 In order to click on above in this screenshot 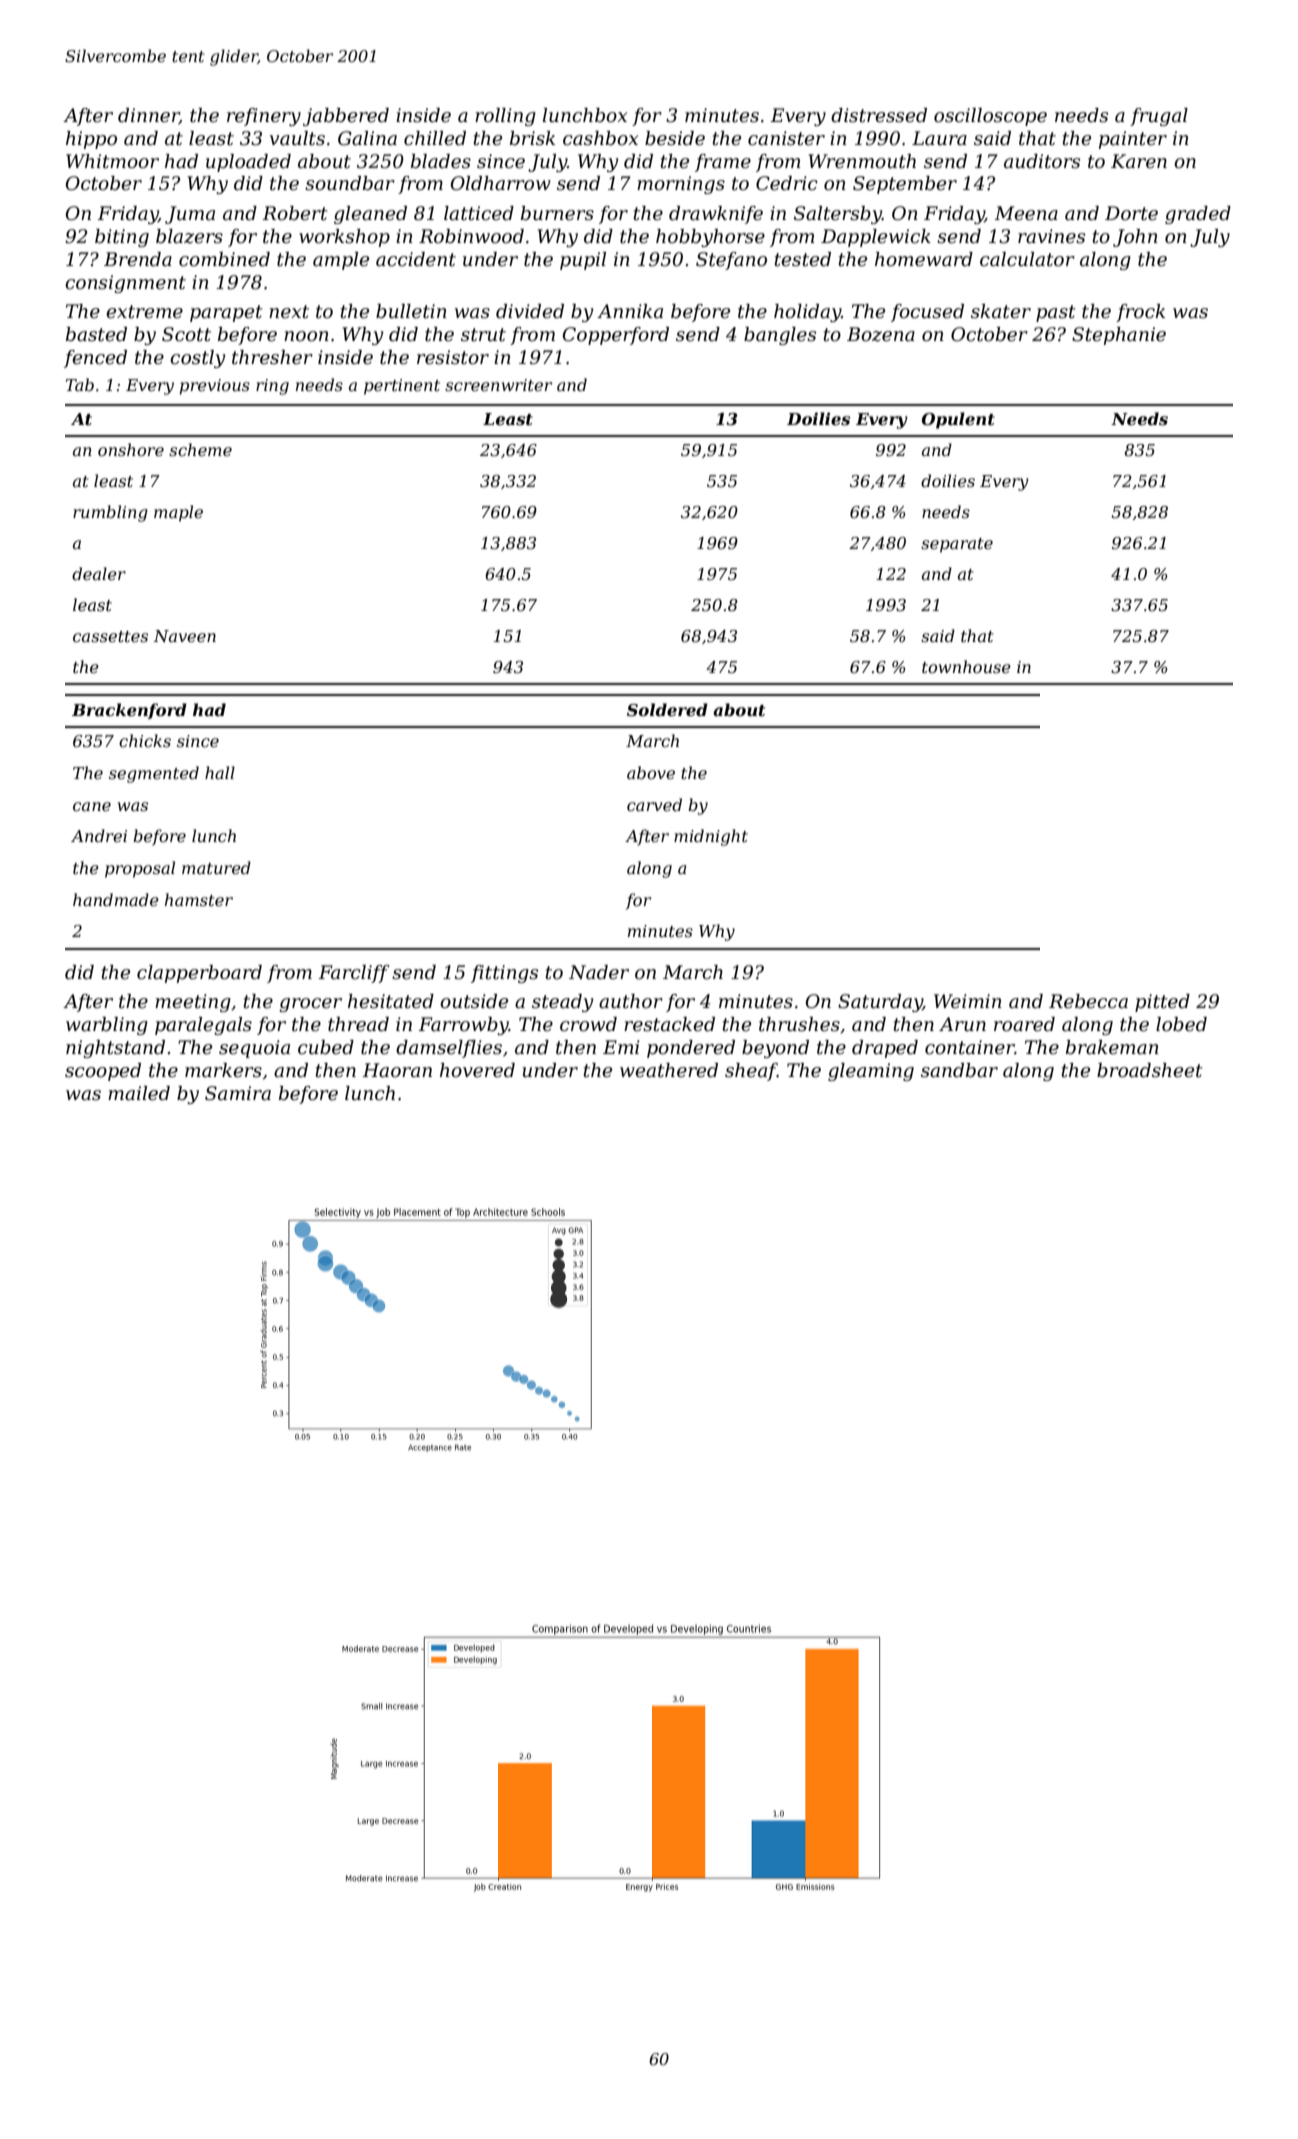, I will do `click(651, 772)`.
